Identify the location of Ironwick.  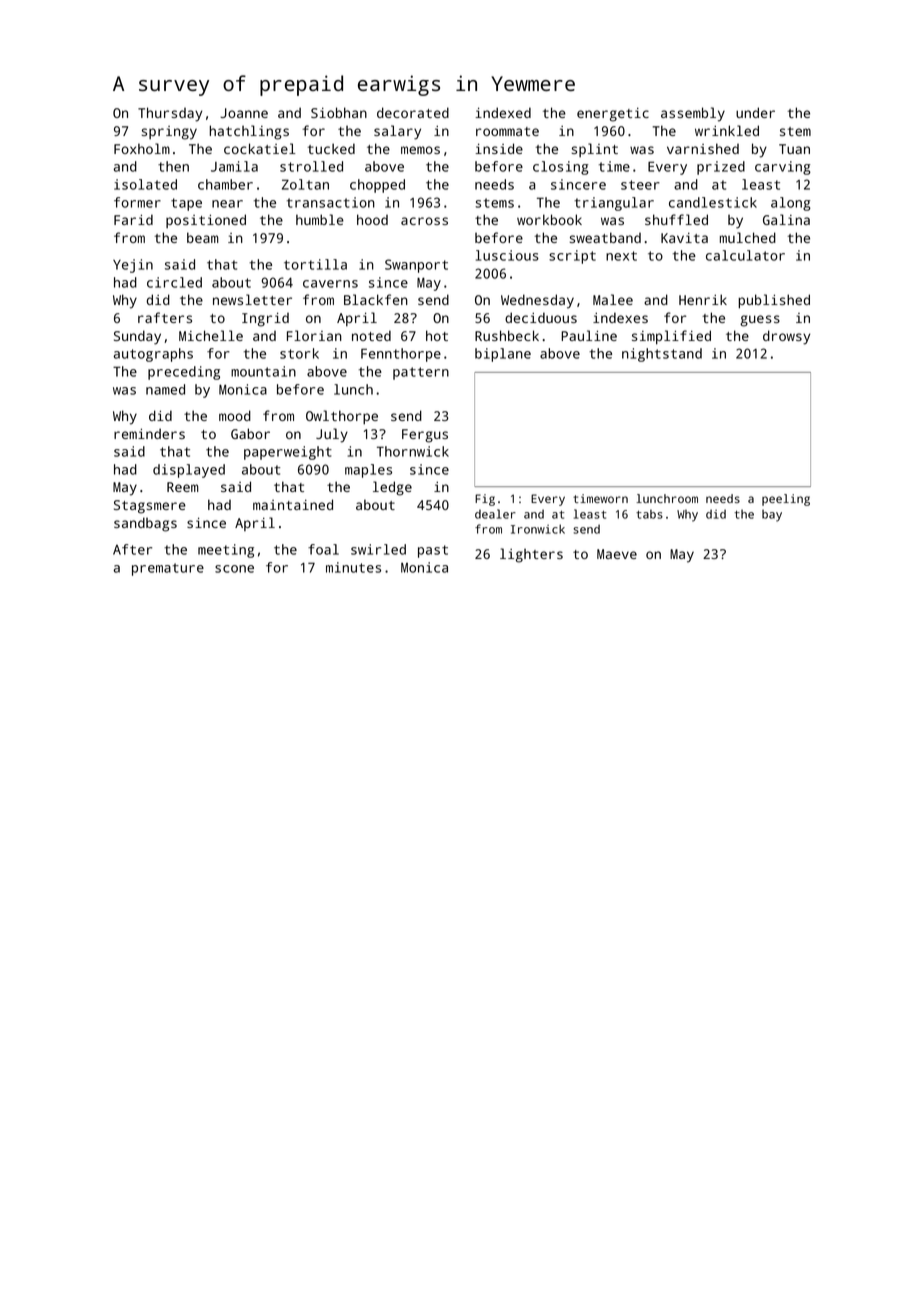
(538, 529).
